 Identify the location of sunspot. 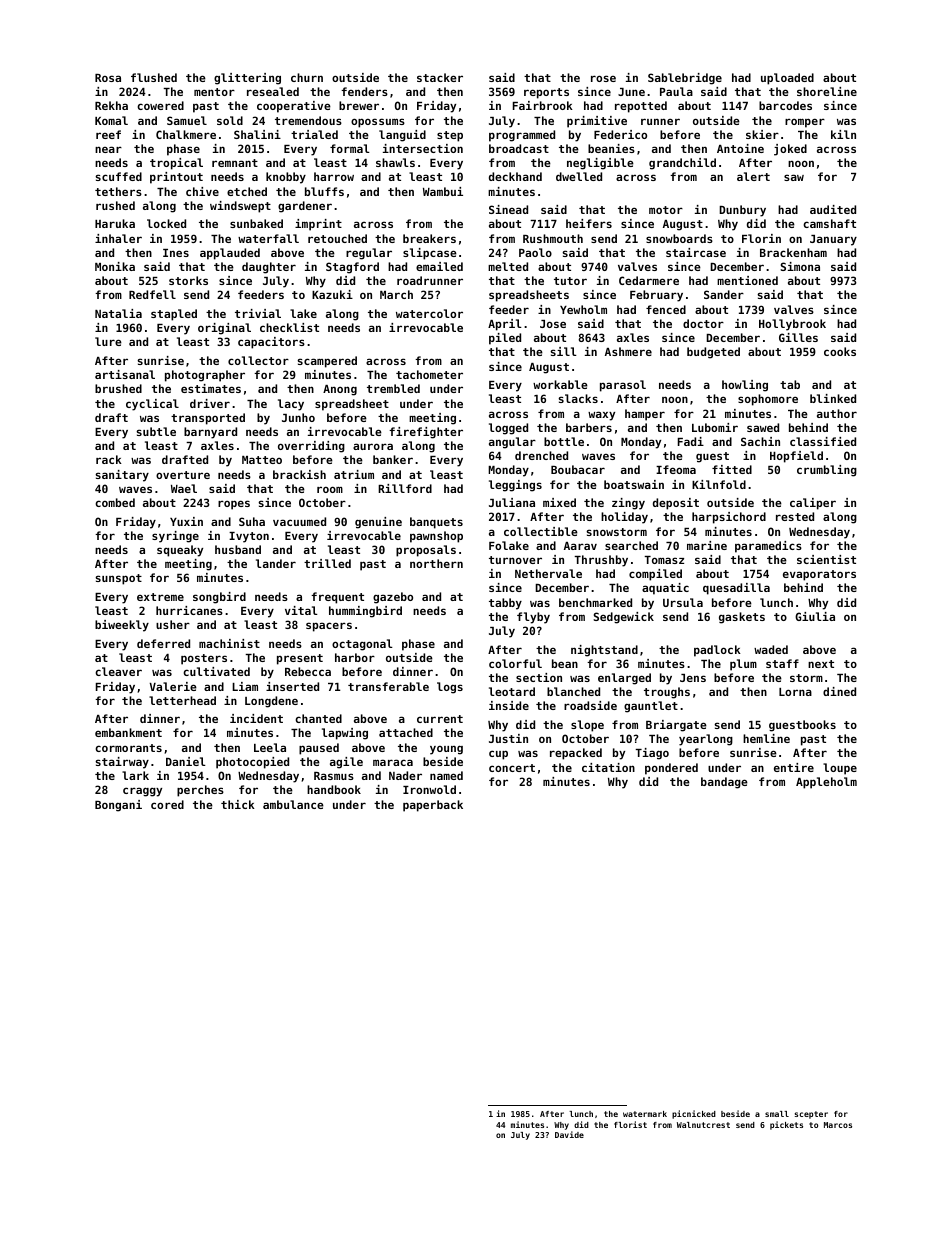
(118, 579).
